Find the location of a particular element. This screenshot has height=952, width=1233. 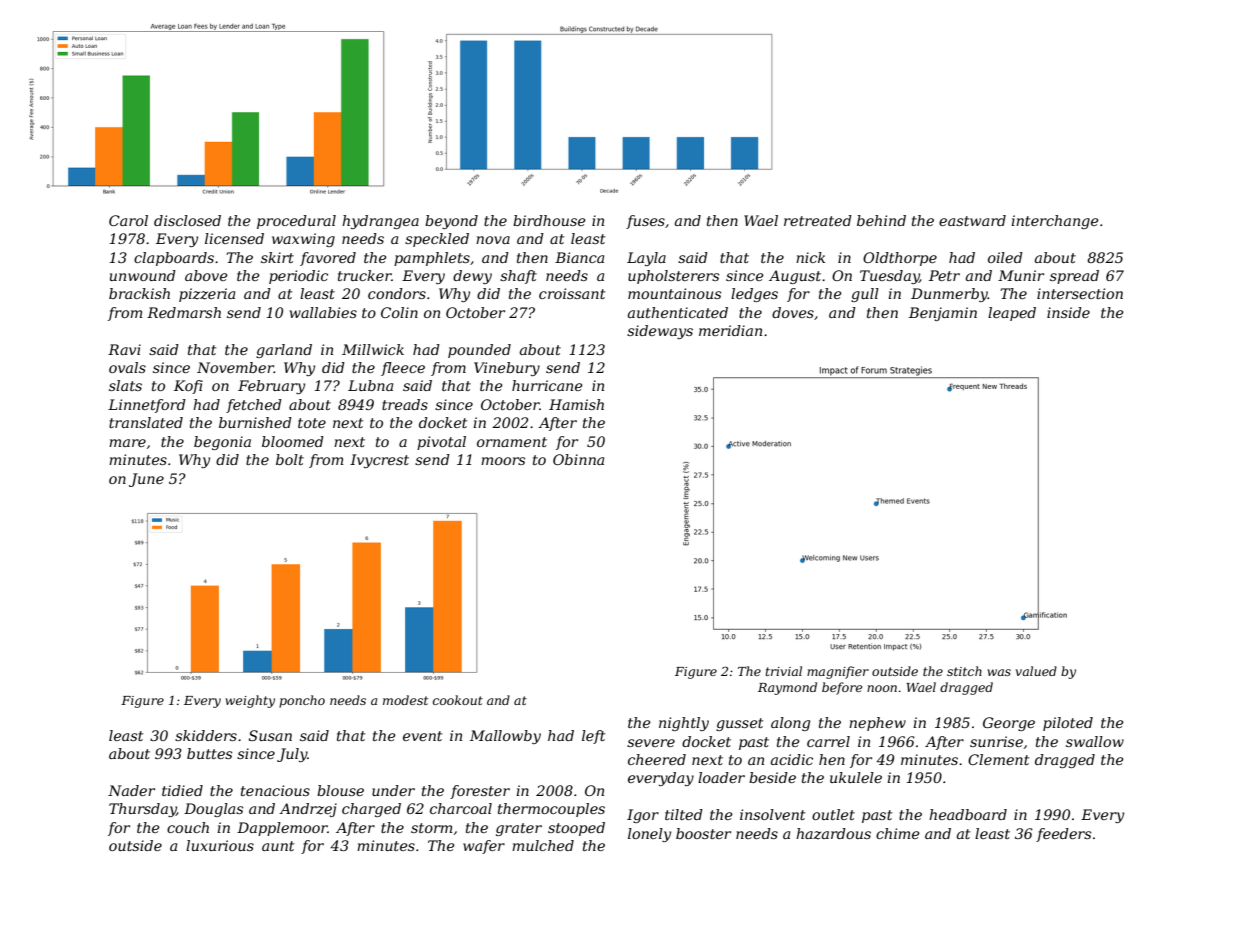

inside is located at coordinates (1068, 312).
